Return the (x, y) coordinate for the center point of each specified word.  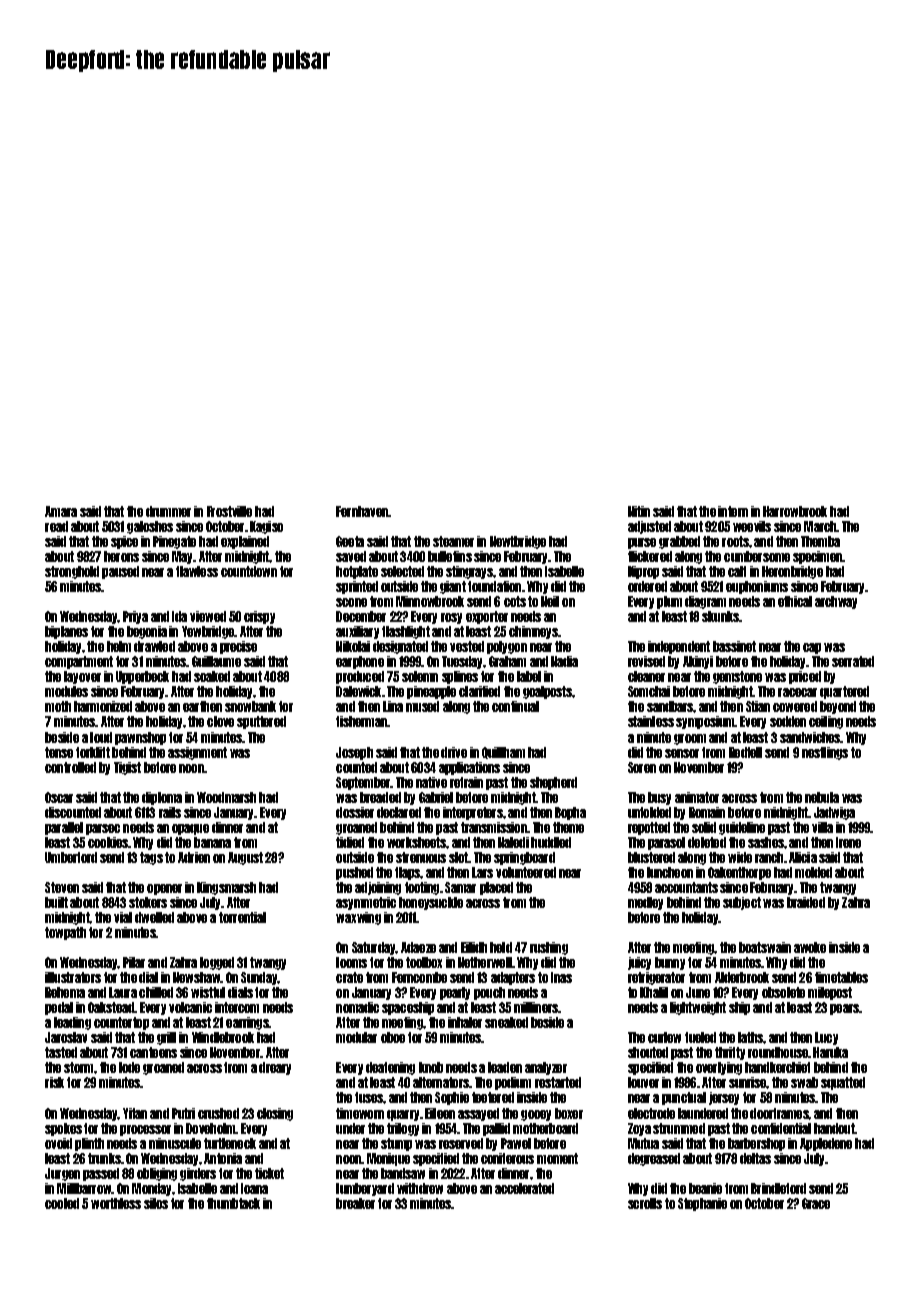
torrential (242, 917)
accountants (686, 887)
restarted (558, 1082)
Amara (61, 511)
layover (82, 677)
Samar (460, 887)
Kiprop (643, 572)
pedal (59, 1008)
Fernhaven (362, 511)
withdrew (420, 1188)
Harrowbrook (795, 511)
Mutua (643, 1143)
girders (198, 1174)
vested (467, 646)
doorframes (779, 1113)
